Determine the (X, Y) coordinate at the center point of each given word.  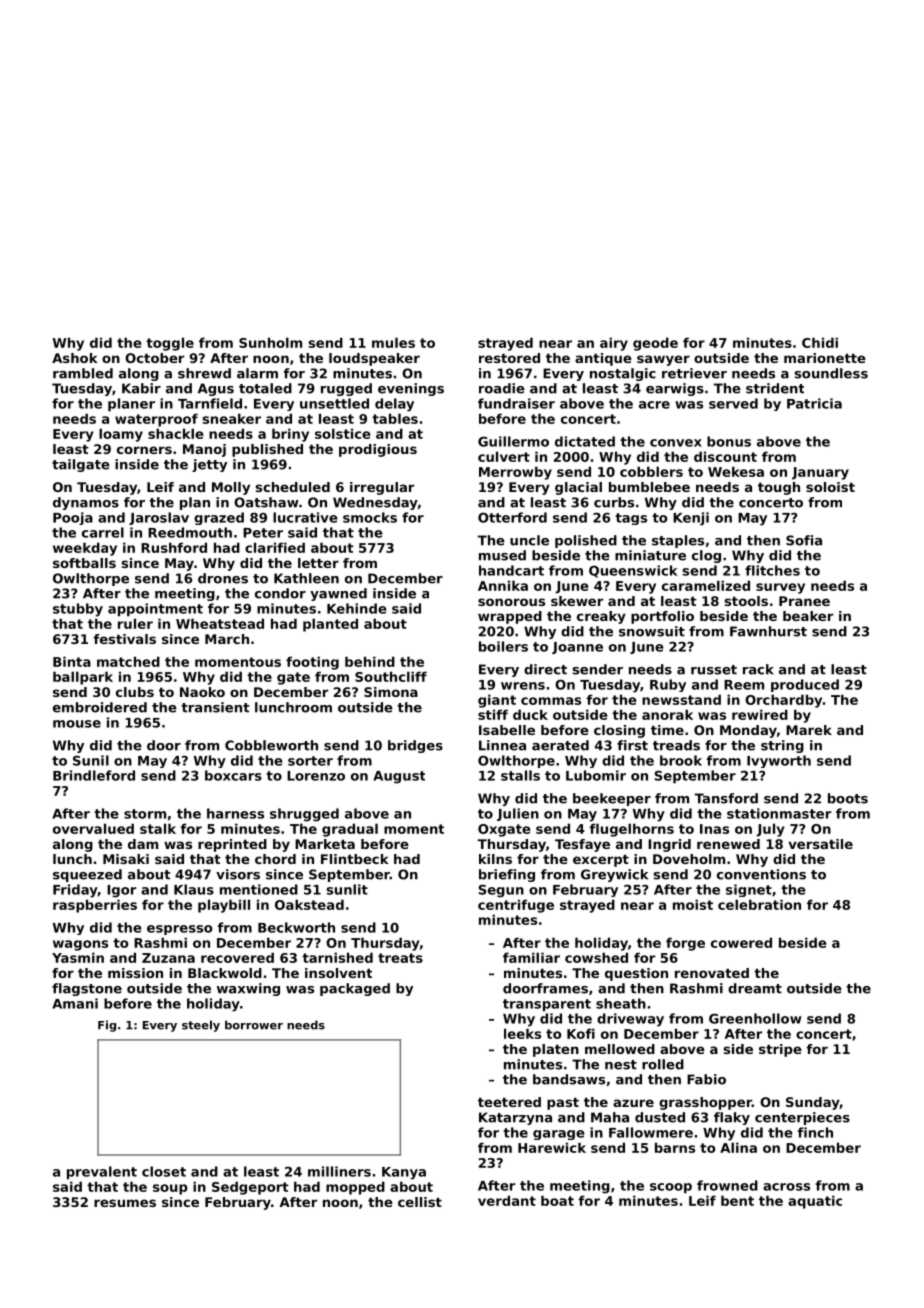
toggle (170, 344)
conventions (761, 874)
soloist (830, 487)
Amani (75, 1003)
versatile (820, 844)
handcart (511, 570)
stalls (520, 775)
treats (400, 958)
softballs (84, 563)
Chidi (820, 342)
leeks (522, 1033)
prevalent (102, 1173)
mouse (77, 724)
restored (509, 358)
